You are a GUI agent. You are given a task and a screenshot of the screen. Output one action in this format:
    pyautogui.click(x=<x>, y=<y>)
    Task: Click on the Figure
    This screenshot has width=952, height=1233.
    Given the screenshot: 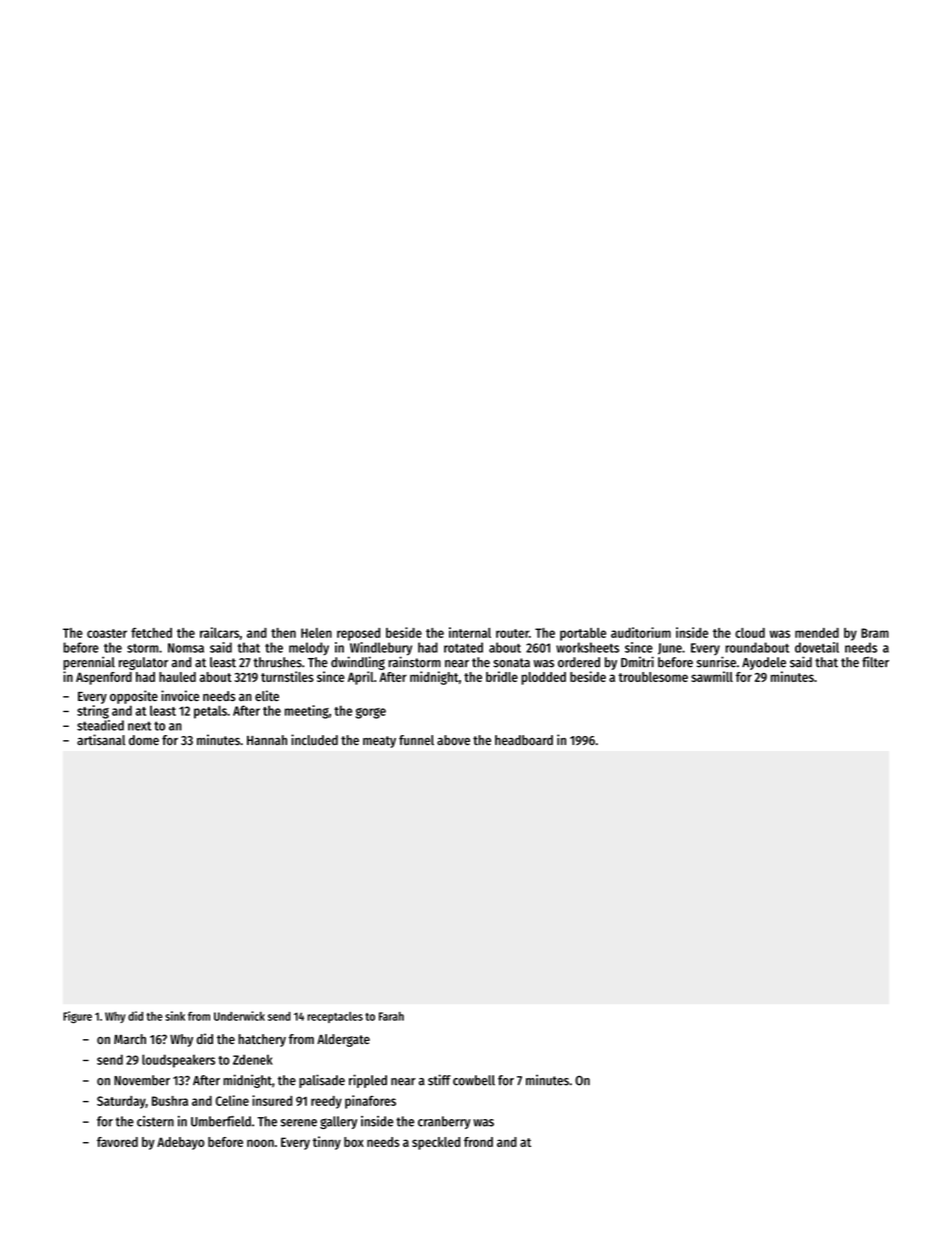 What is the action you would take?
    pyautogui.click(x=77, y=1017)
